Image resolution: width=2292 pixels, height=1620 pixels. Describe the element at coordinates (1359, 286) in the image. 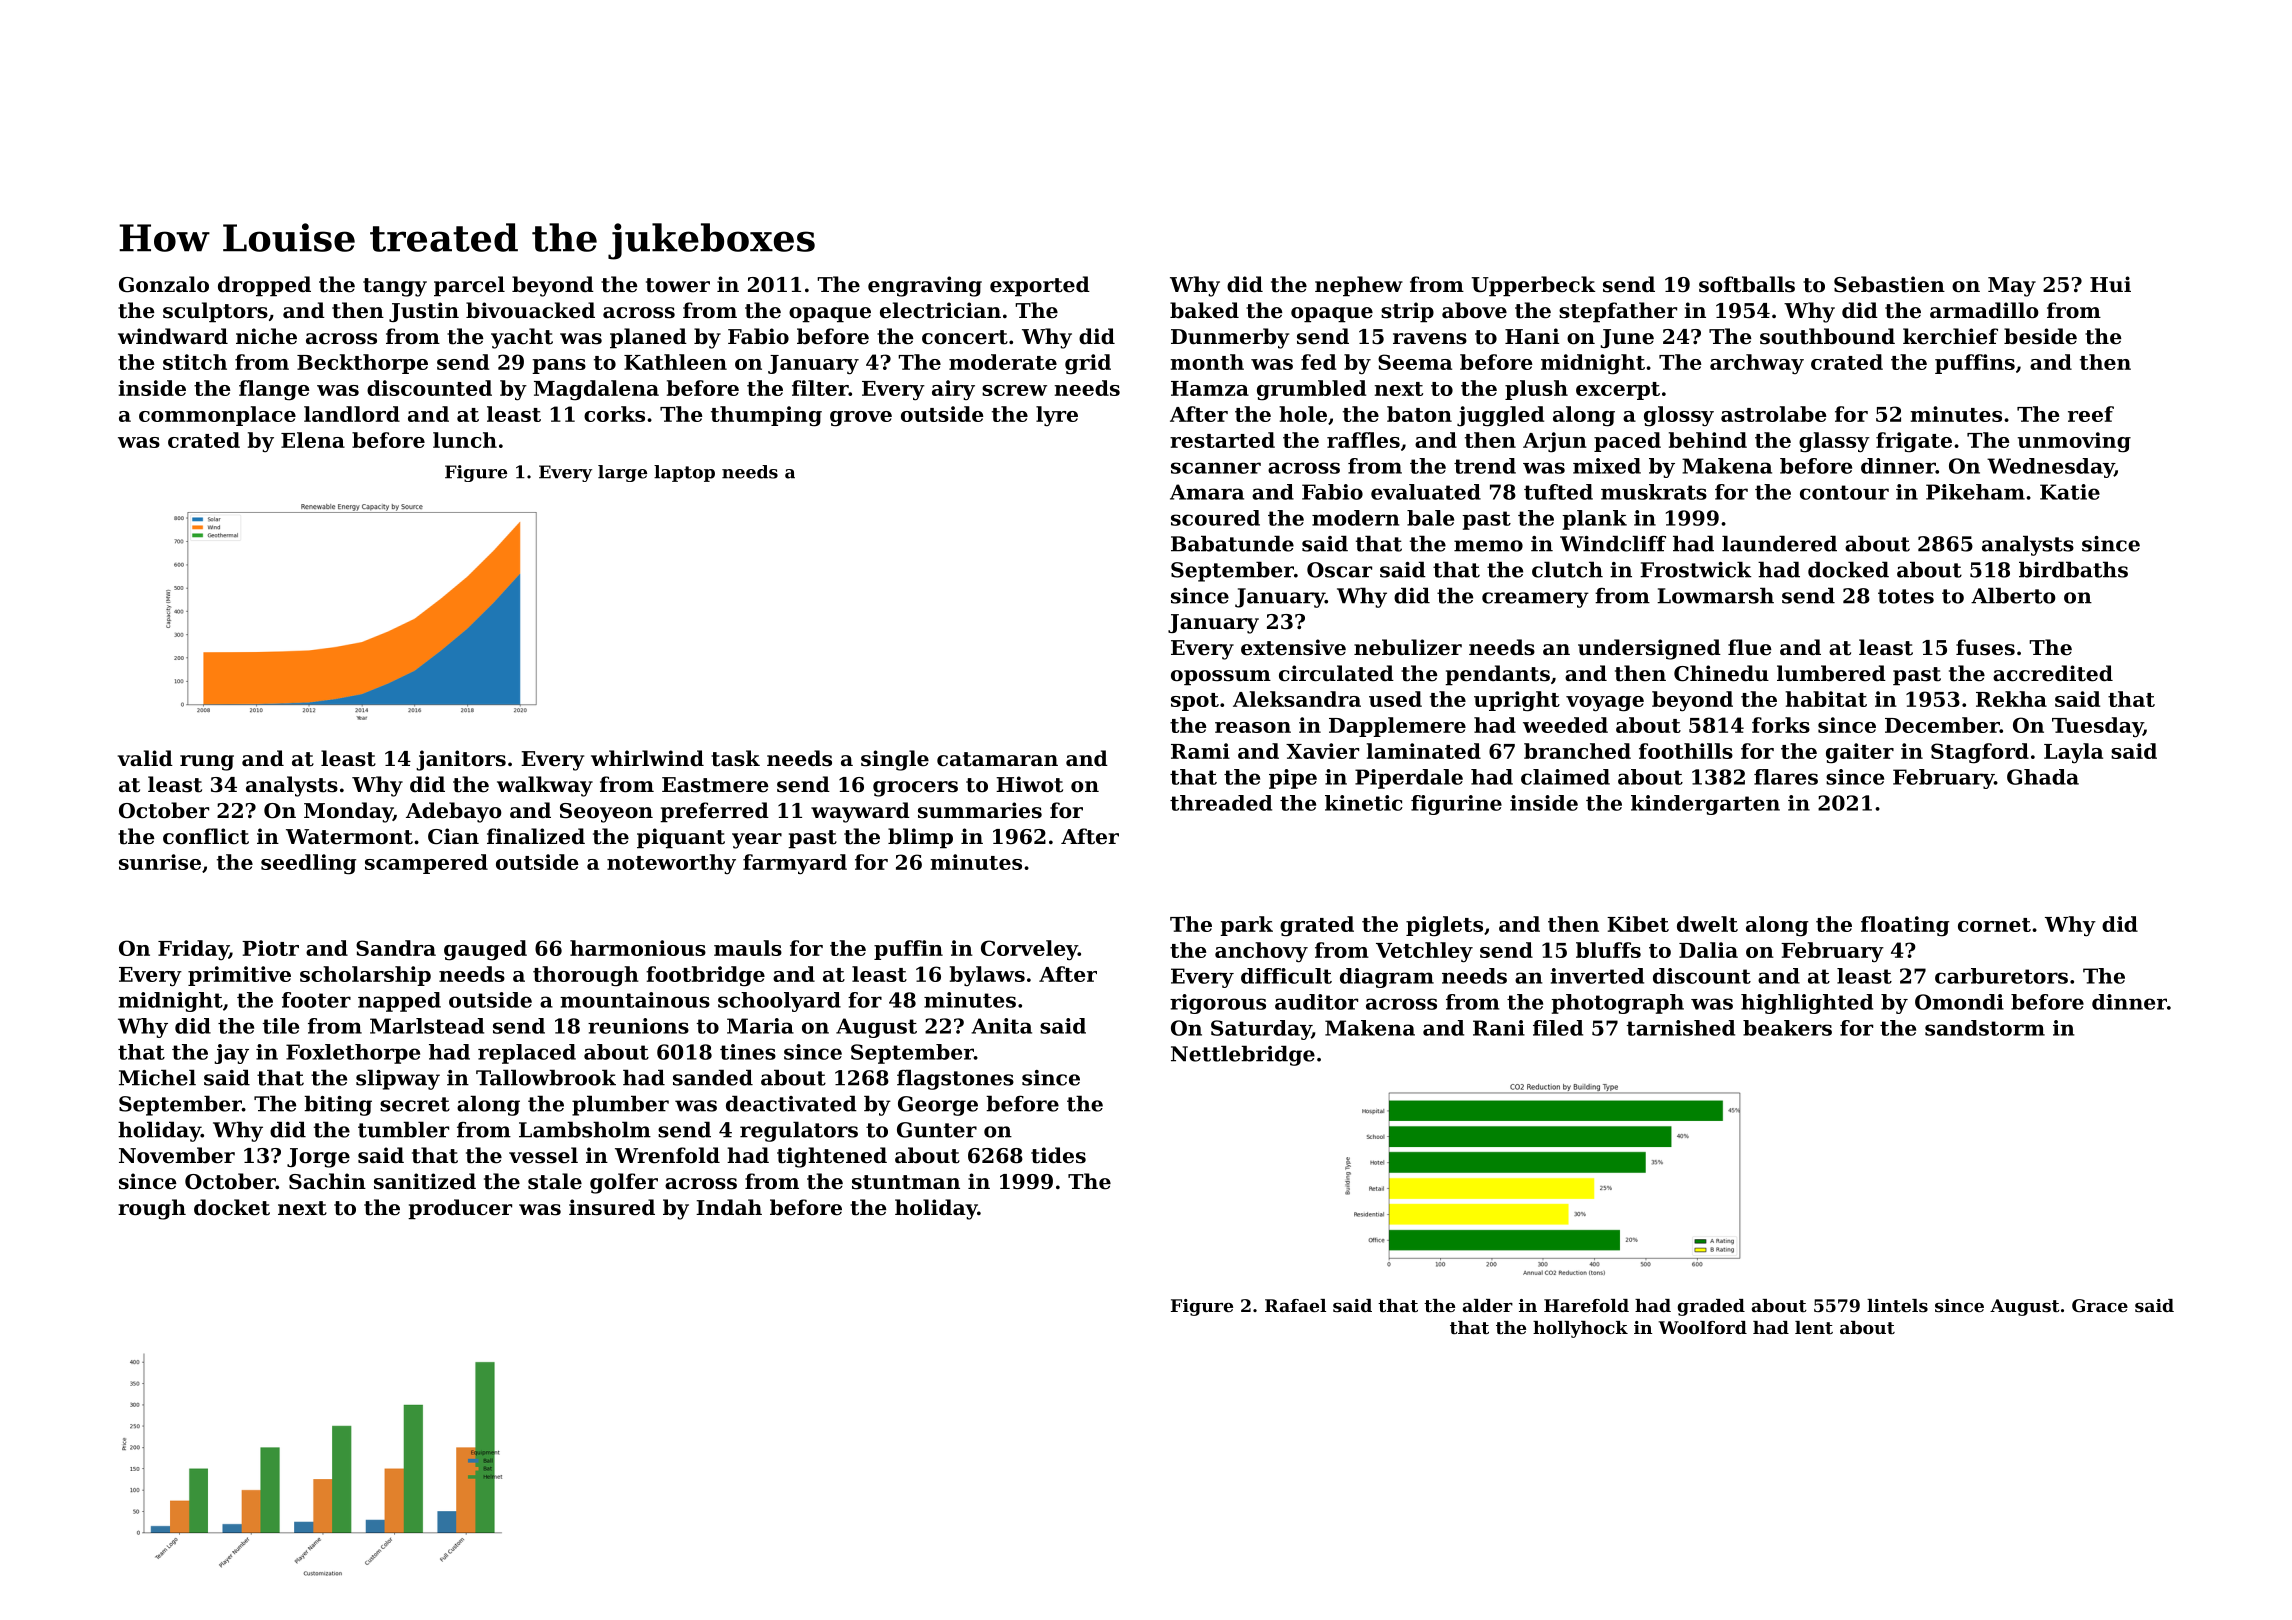

I see `nephew` at that location.
